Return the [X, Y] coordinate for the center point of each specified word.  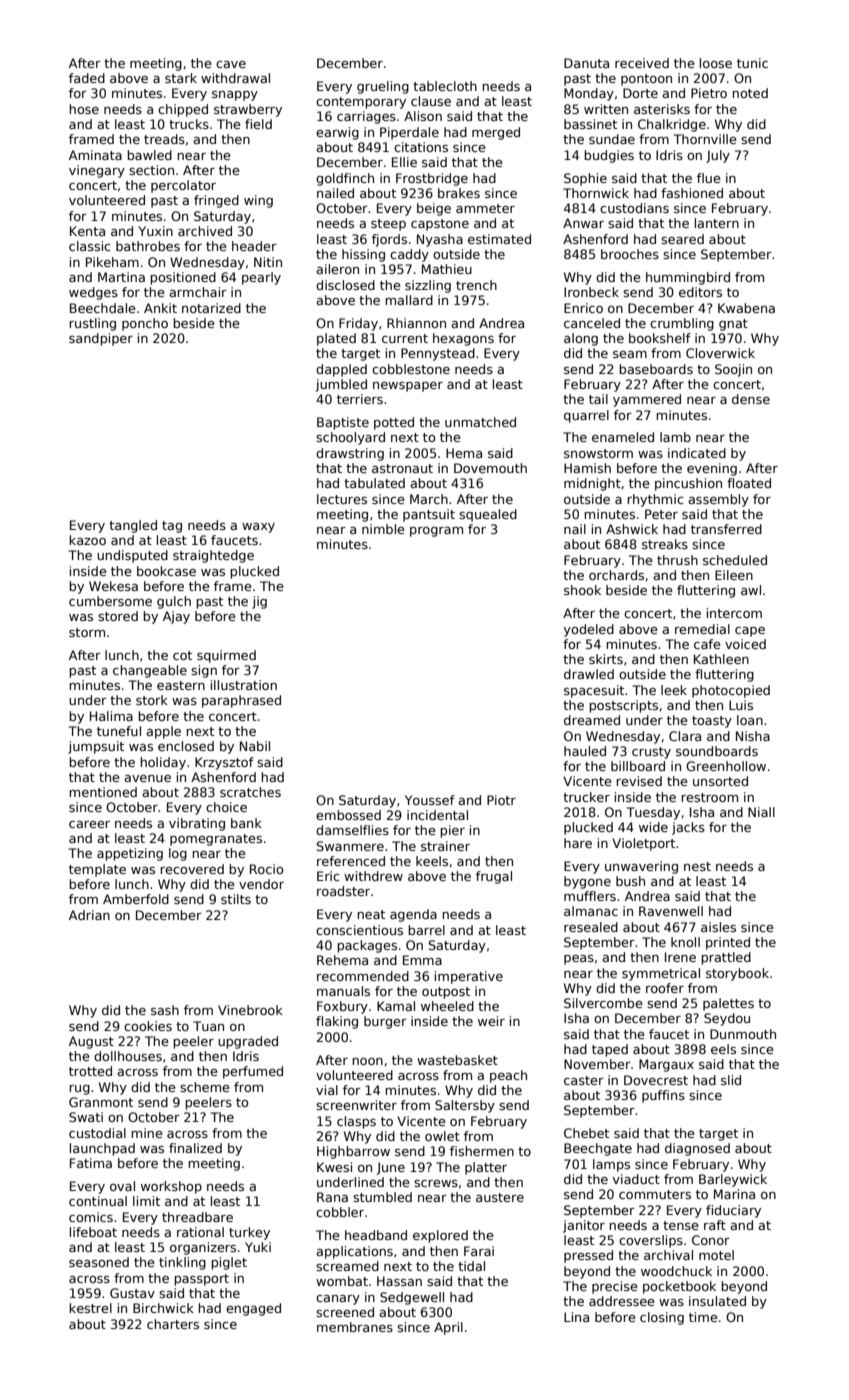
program [436, 532]
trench [476, 285]
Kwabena [746, 308]
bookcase [166, 571]
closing [662, 1318]
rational [200, 1232]
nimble [383, 529]
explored [440, 1236]
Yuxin [155, 231]
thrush [677, 560]
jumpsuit [96, 747]
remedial [702, 629]
